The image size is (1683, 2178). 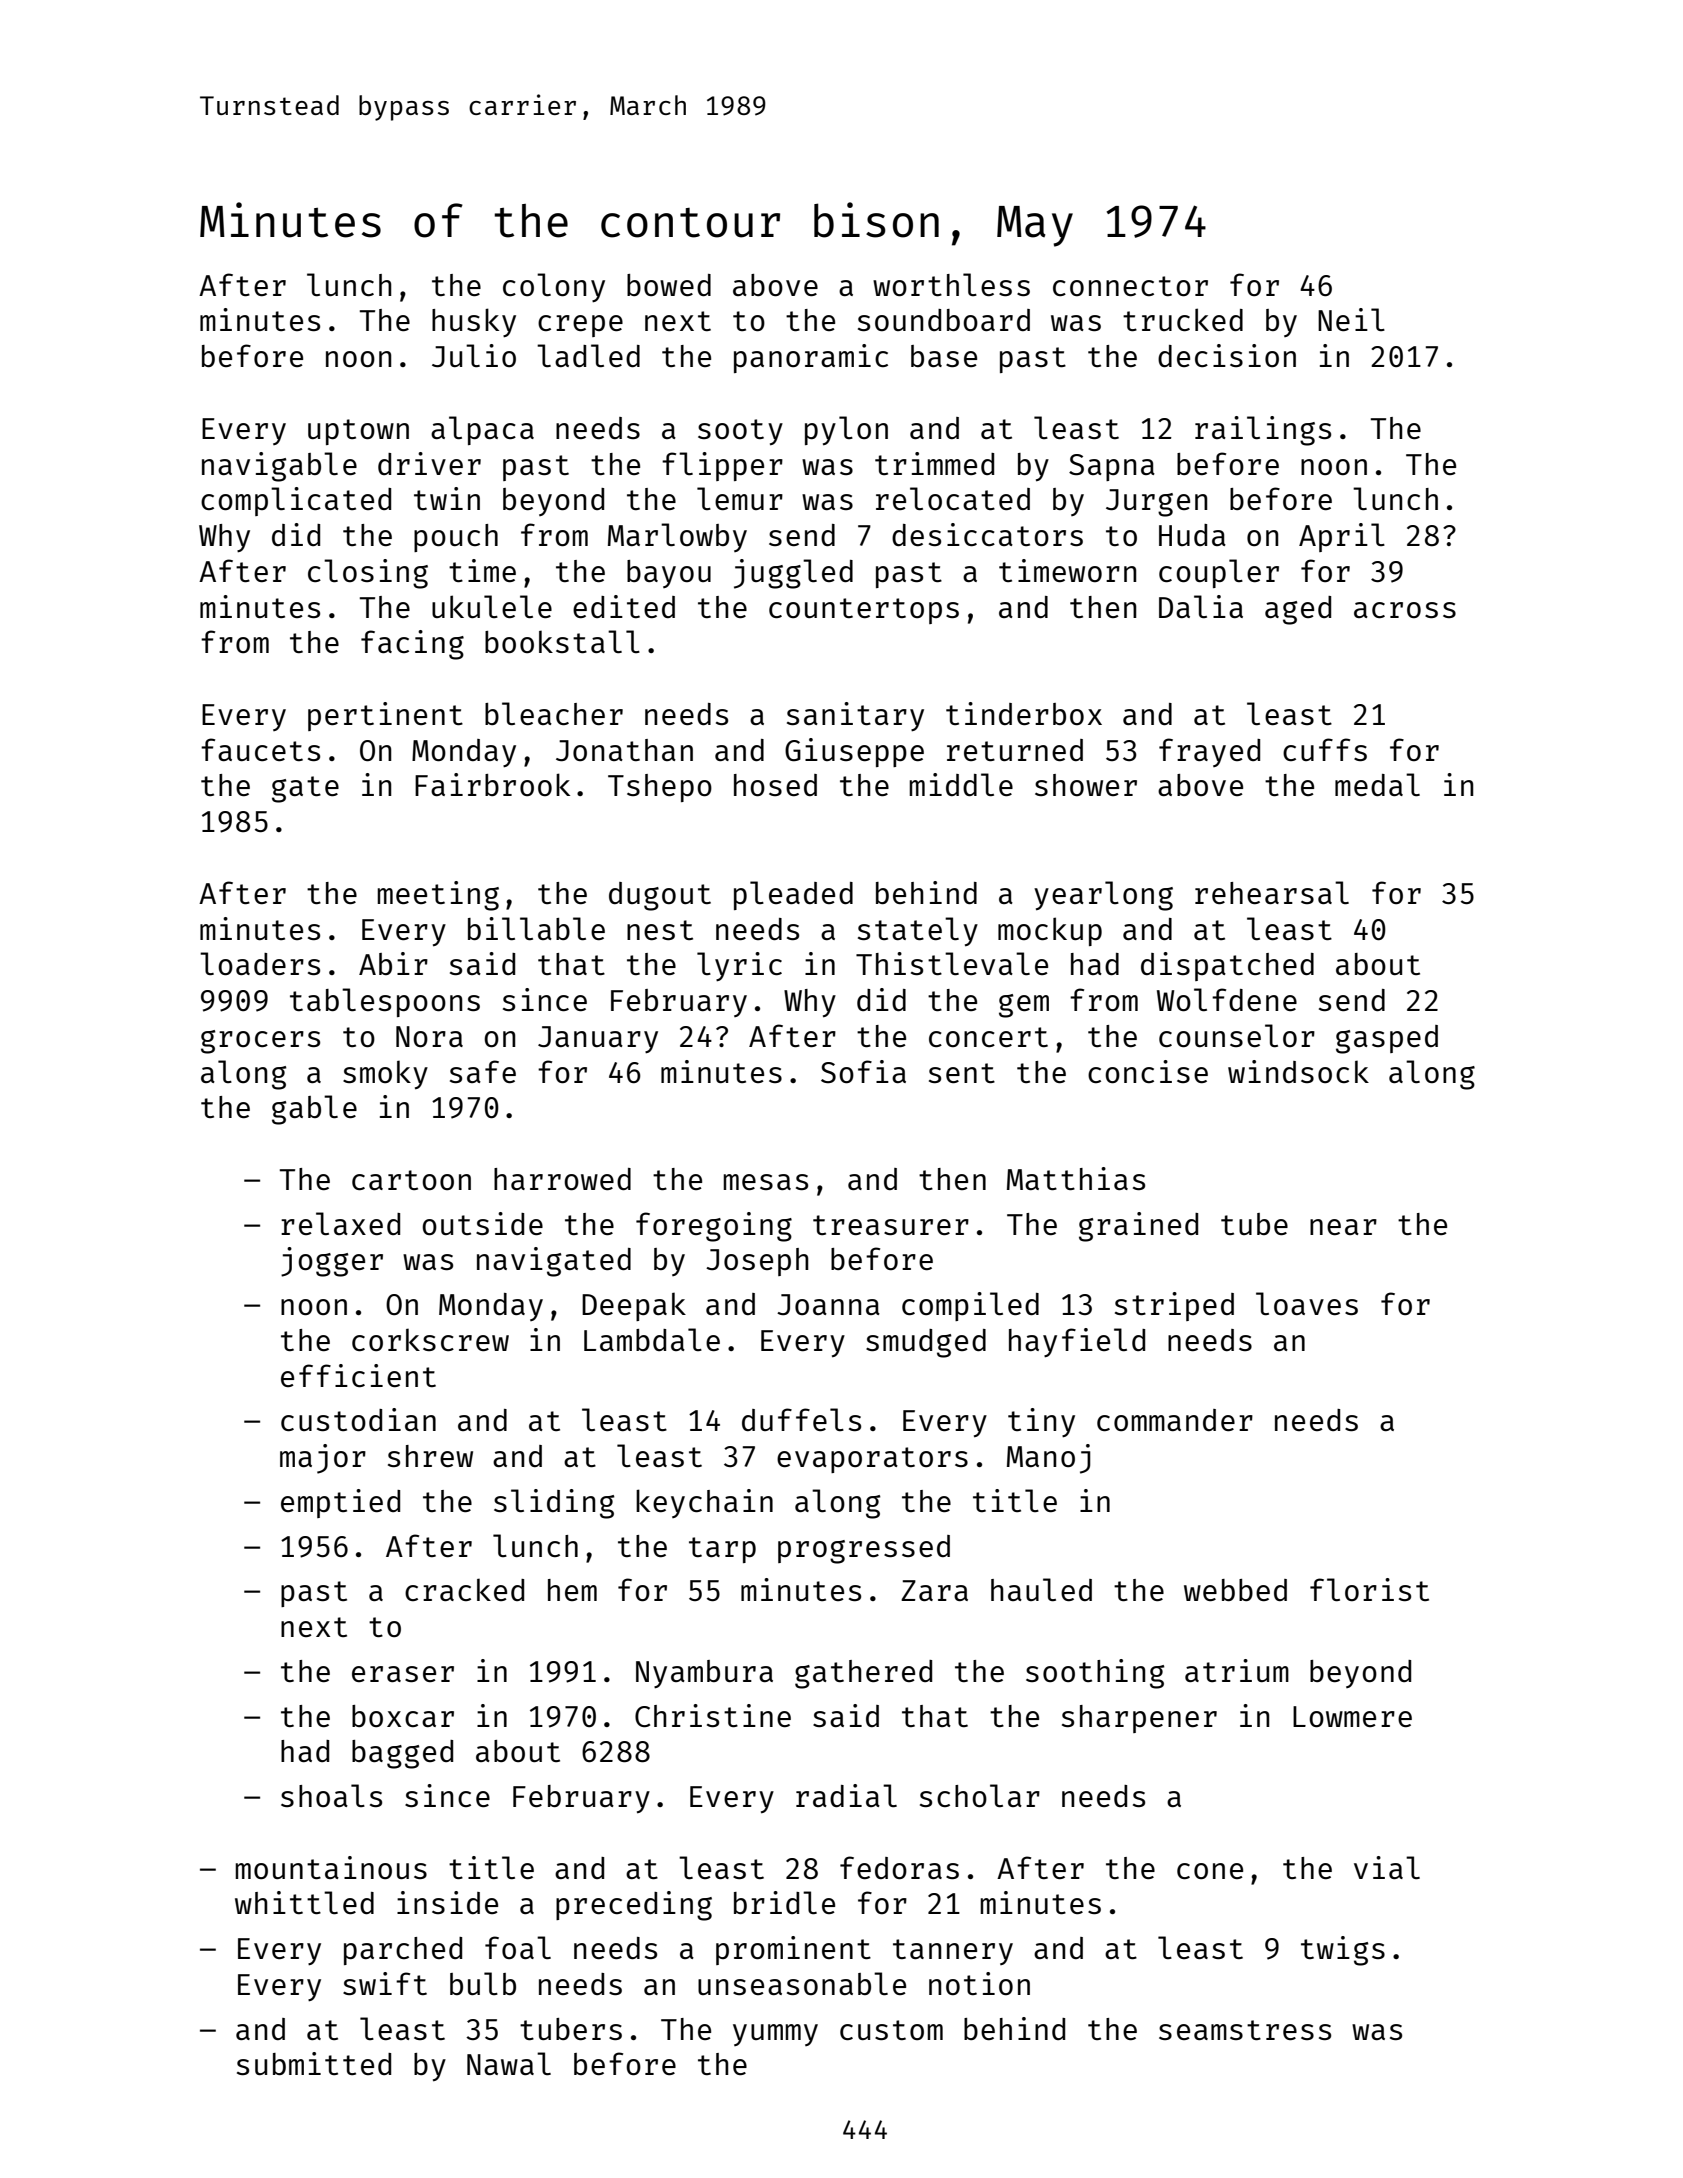 I want to click on Neil, so click(x=1351, y=319).
